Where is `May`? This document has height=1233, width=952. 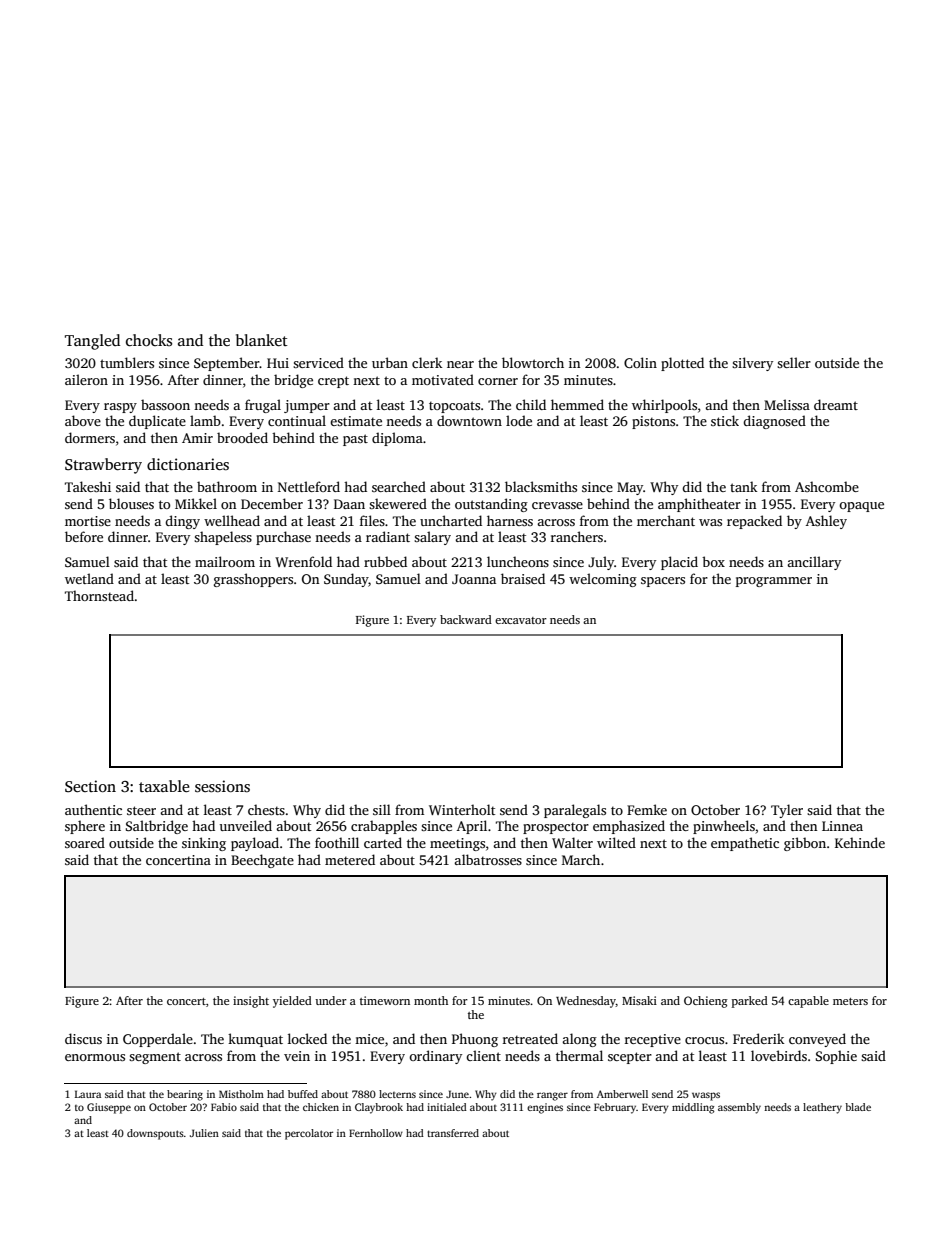
May is located at coordinates (630, 488).
